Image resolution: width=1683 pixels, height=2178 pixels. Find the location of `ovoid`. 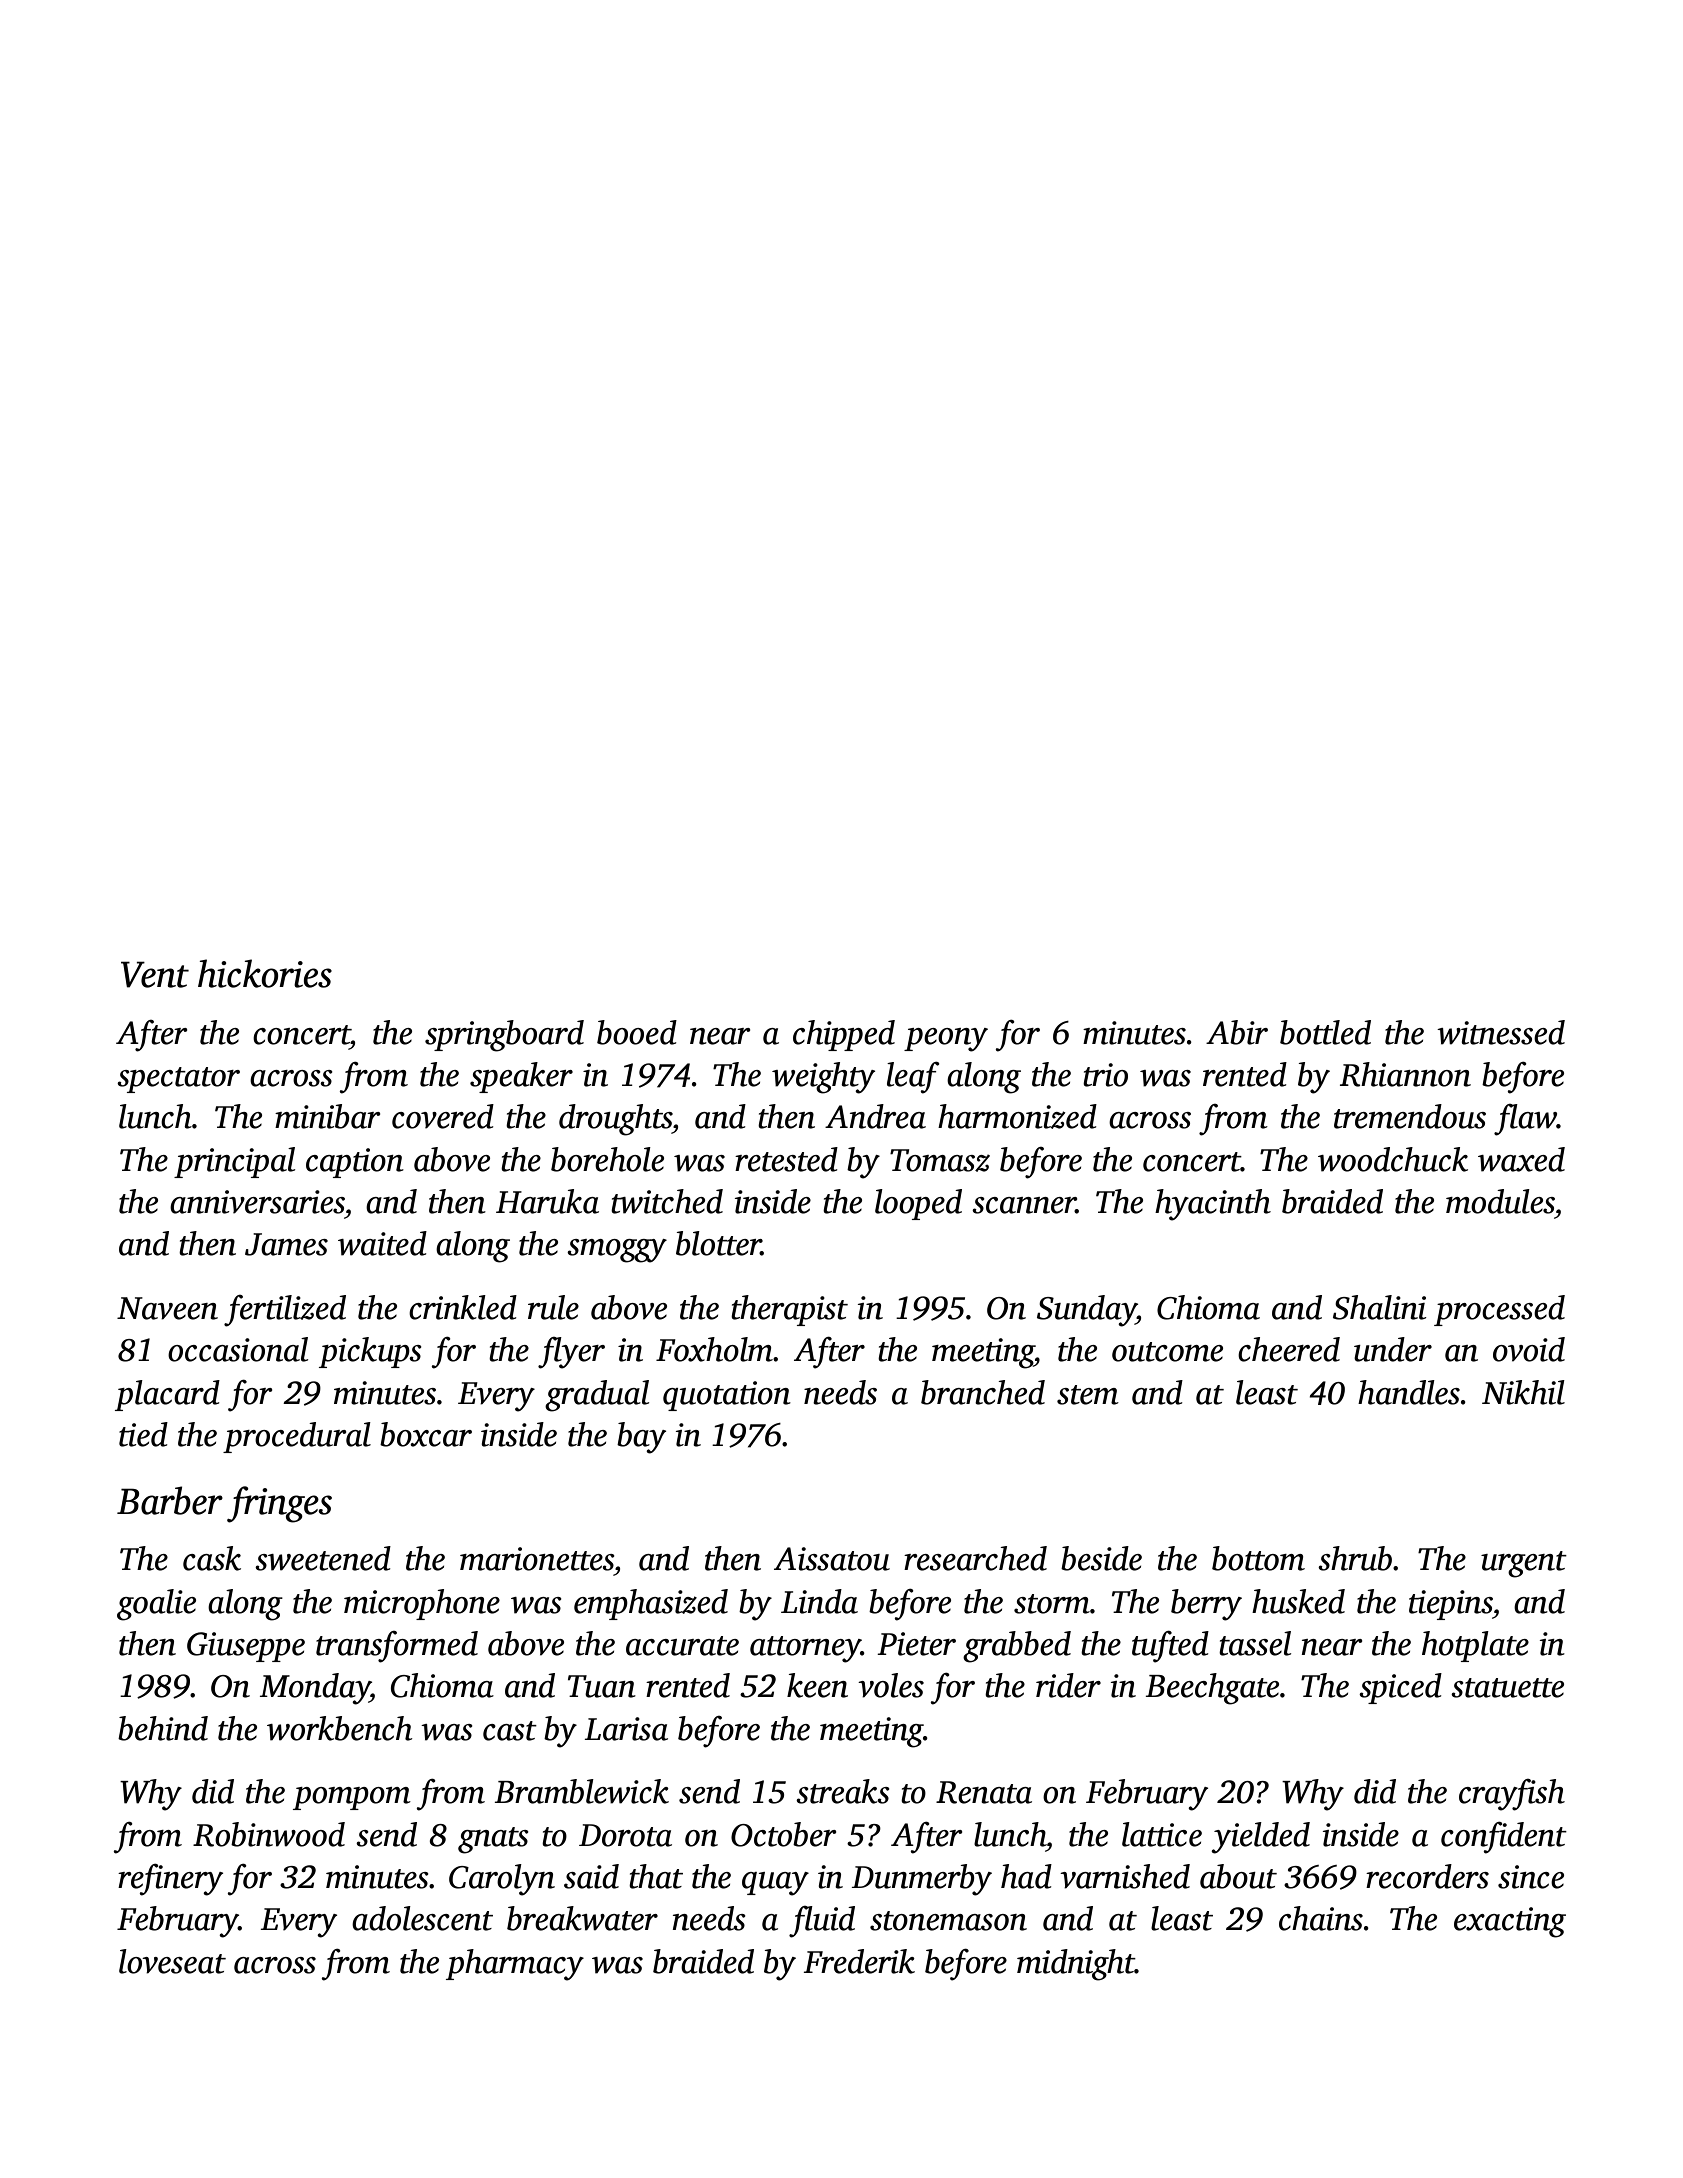

ovoid is located at coordinates (1529, 1349).
